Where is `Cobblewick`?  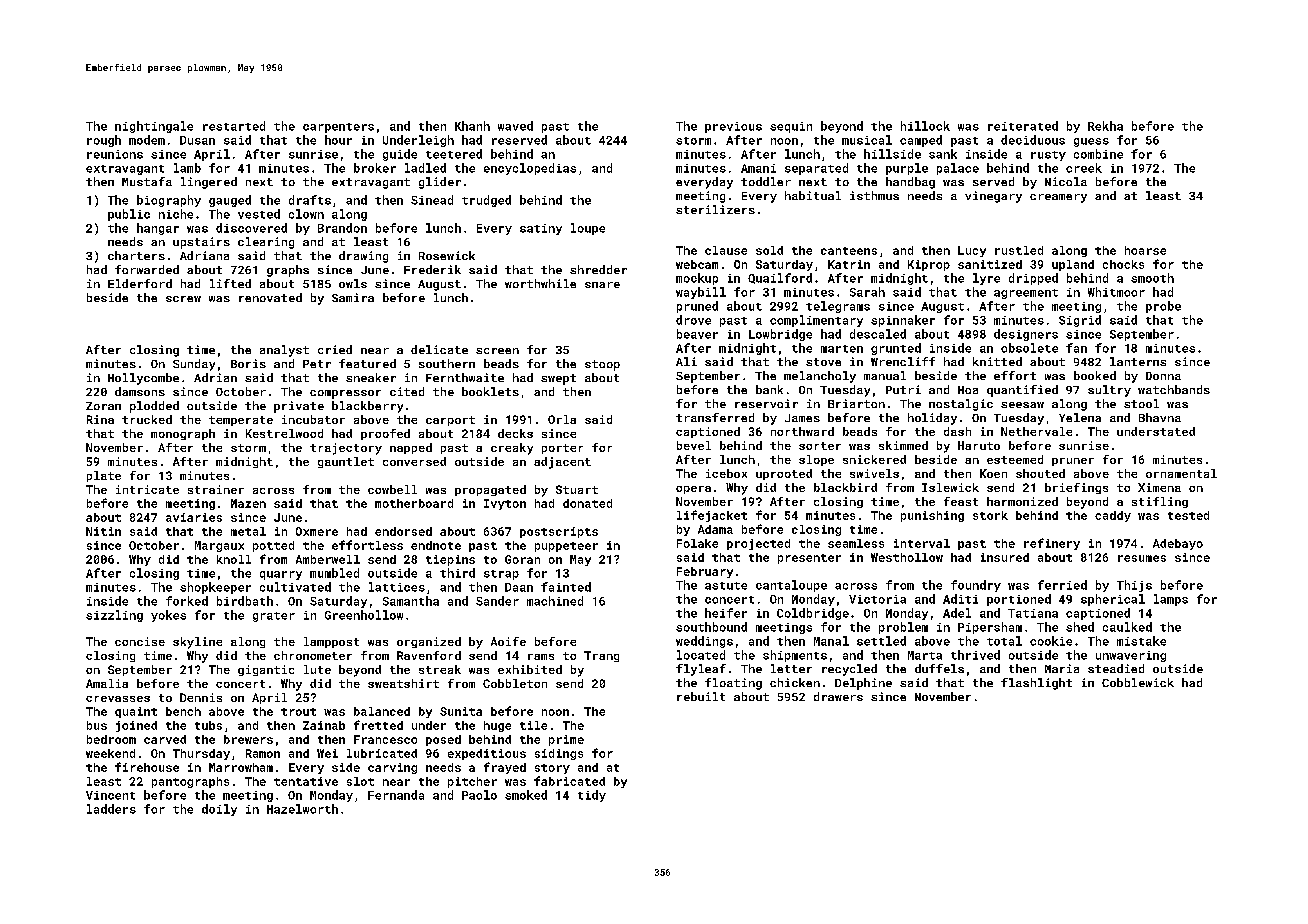
Cobblewick is located at coordinates (1138, 682).
